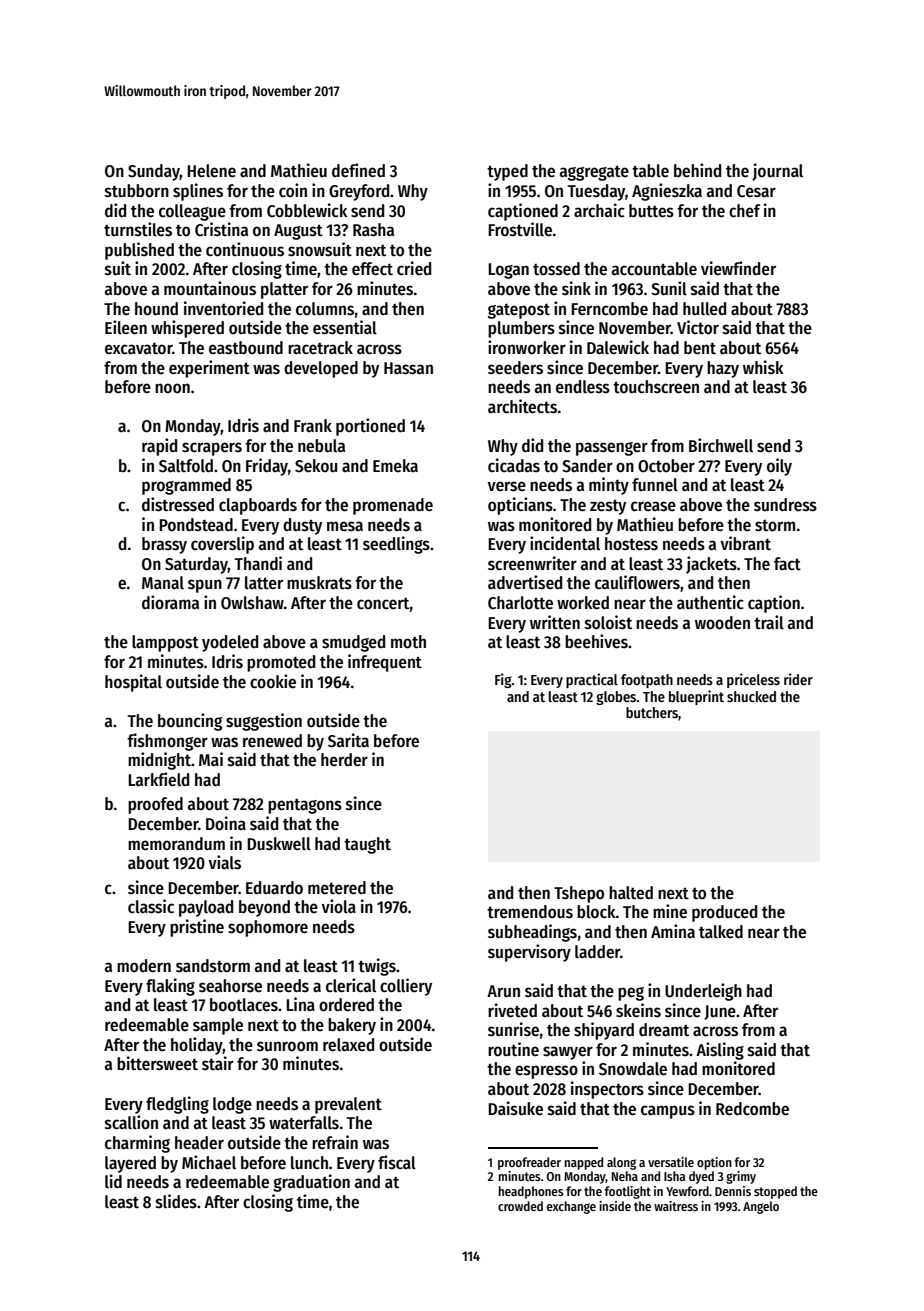 The height and width of the screenshot is (1311, 924). Describe the element at coordinates (631, 893) in the screenshot. I see `halted` at that location.
